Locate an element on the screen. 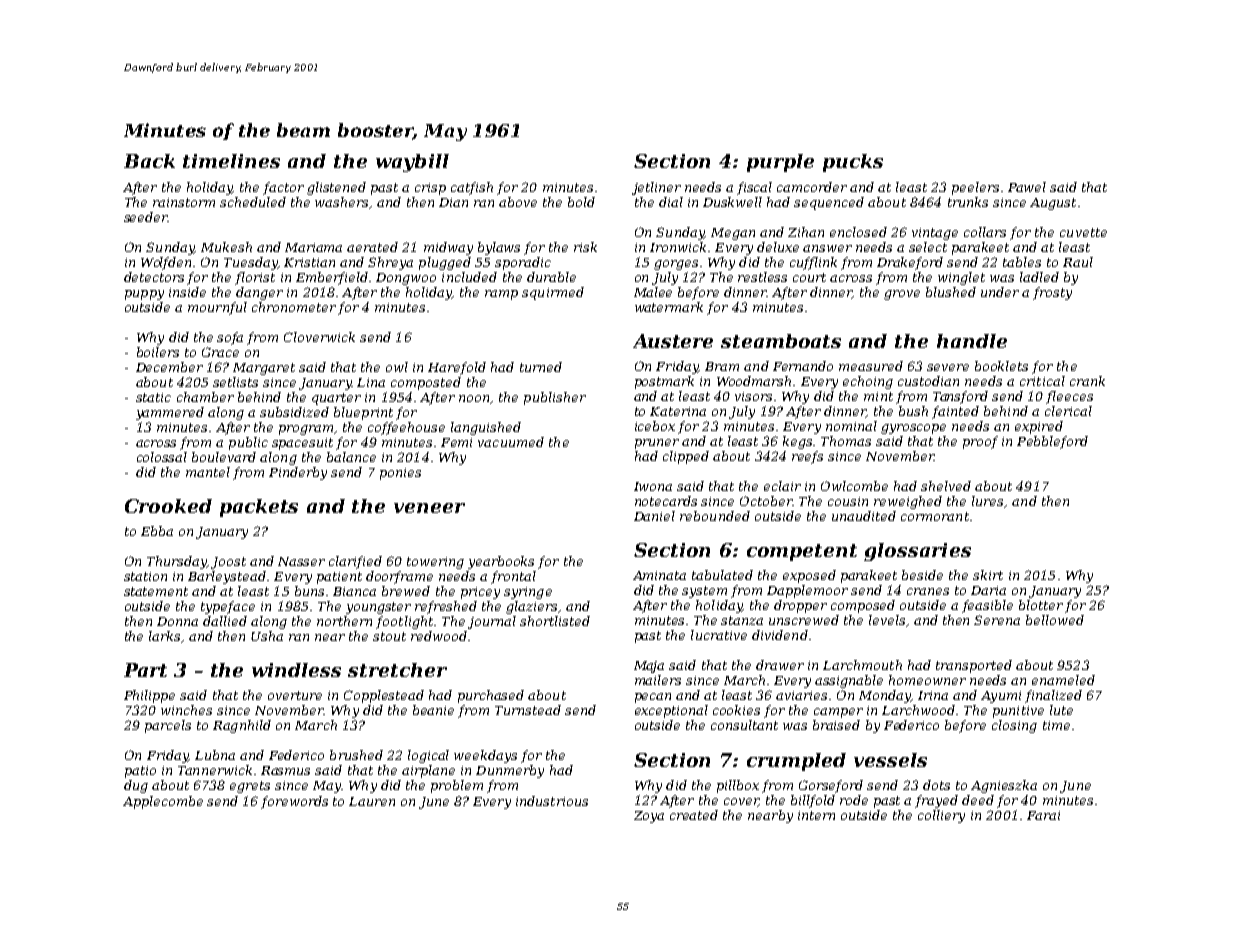 The image size is (1233, 952). balance is located at coordinates (351, 457).
